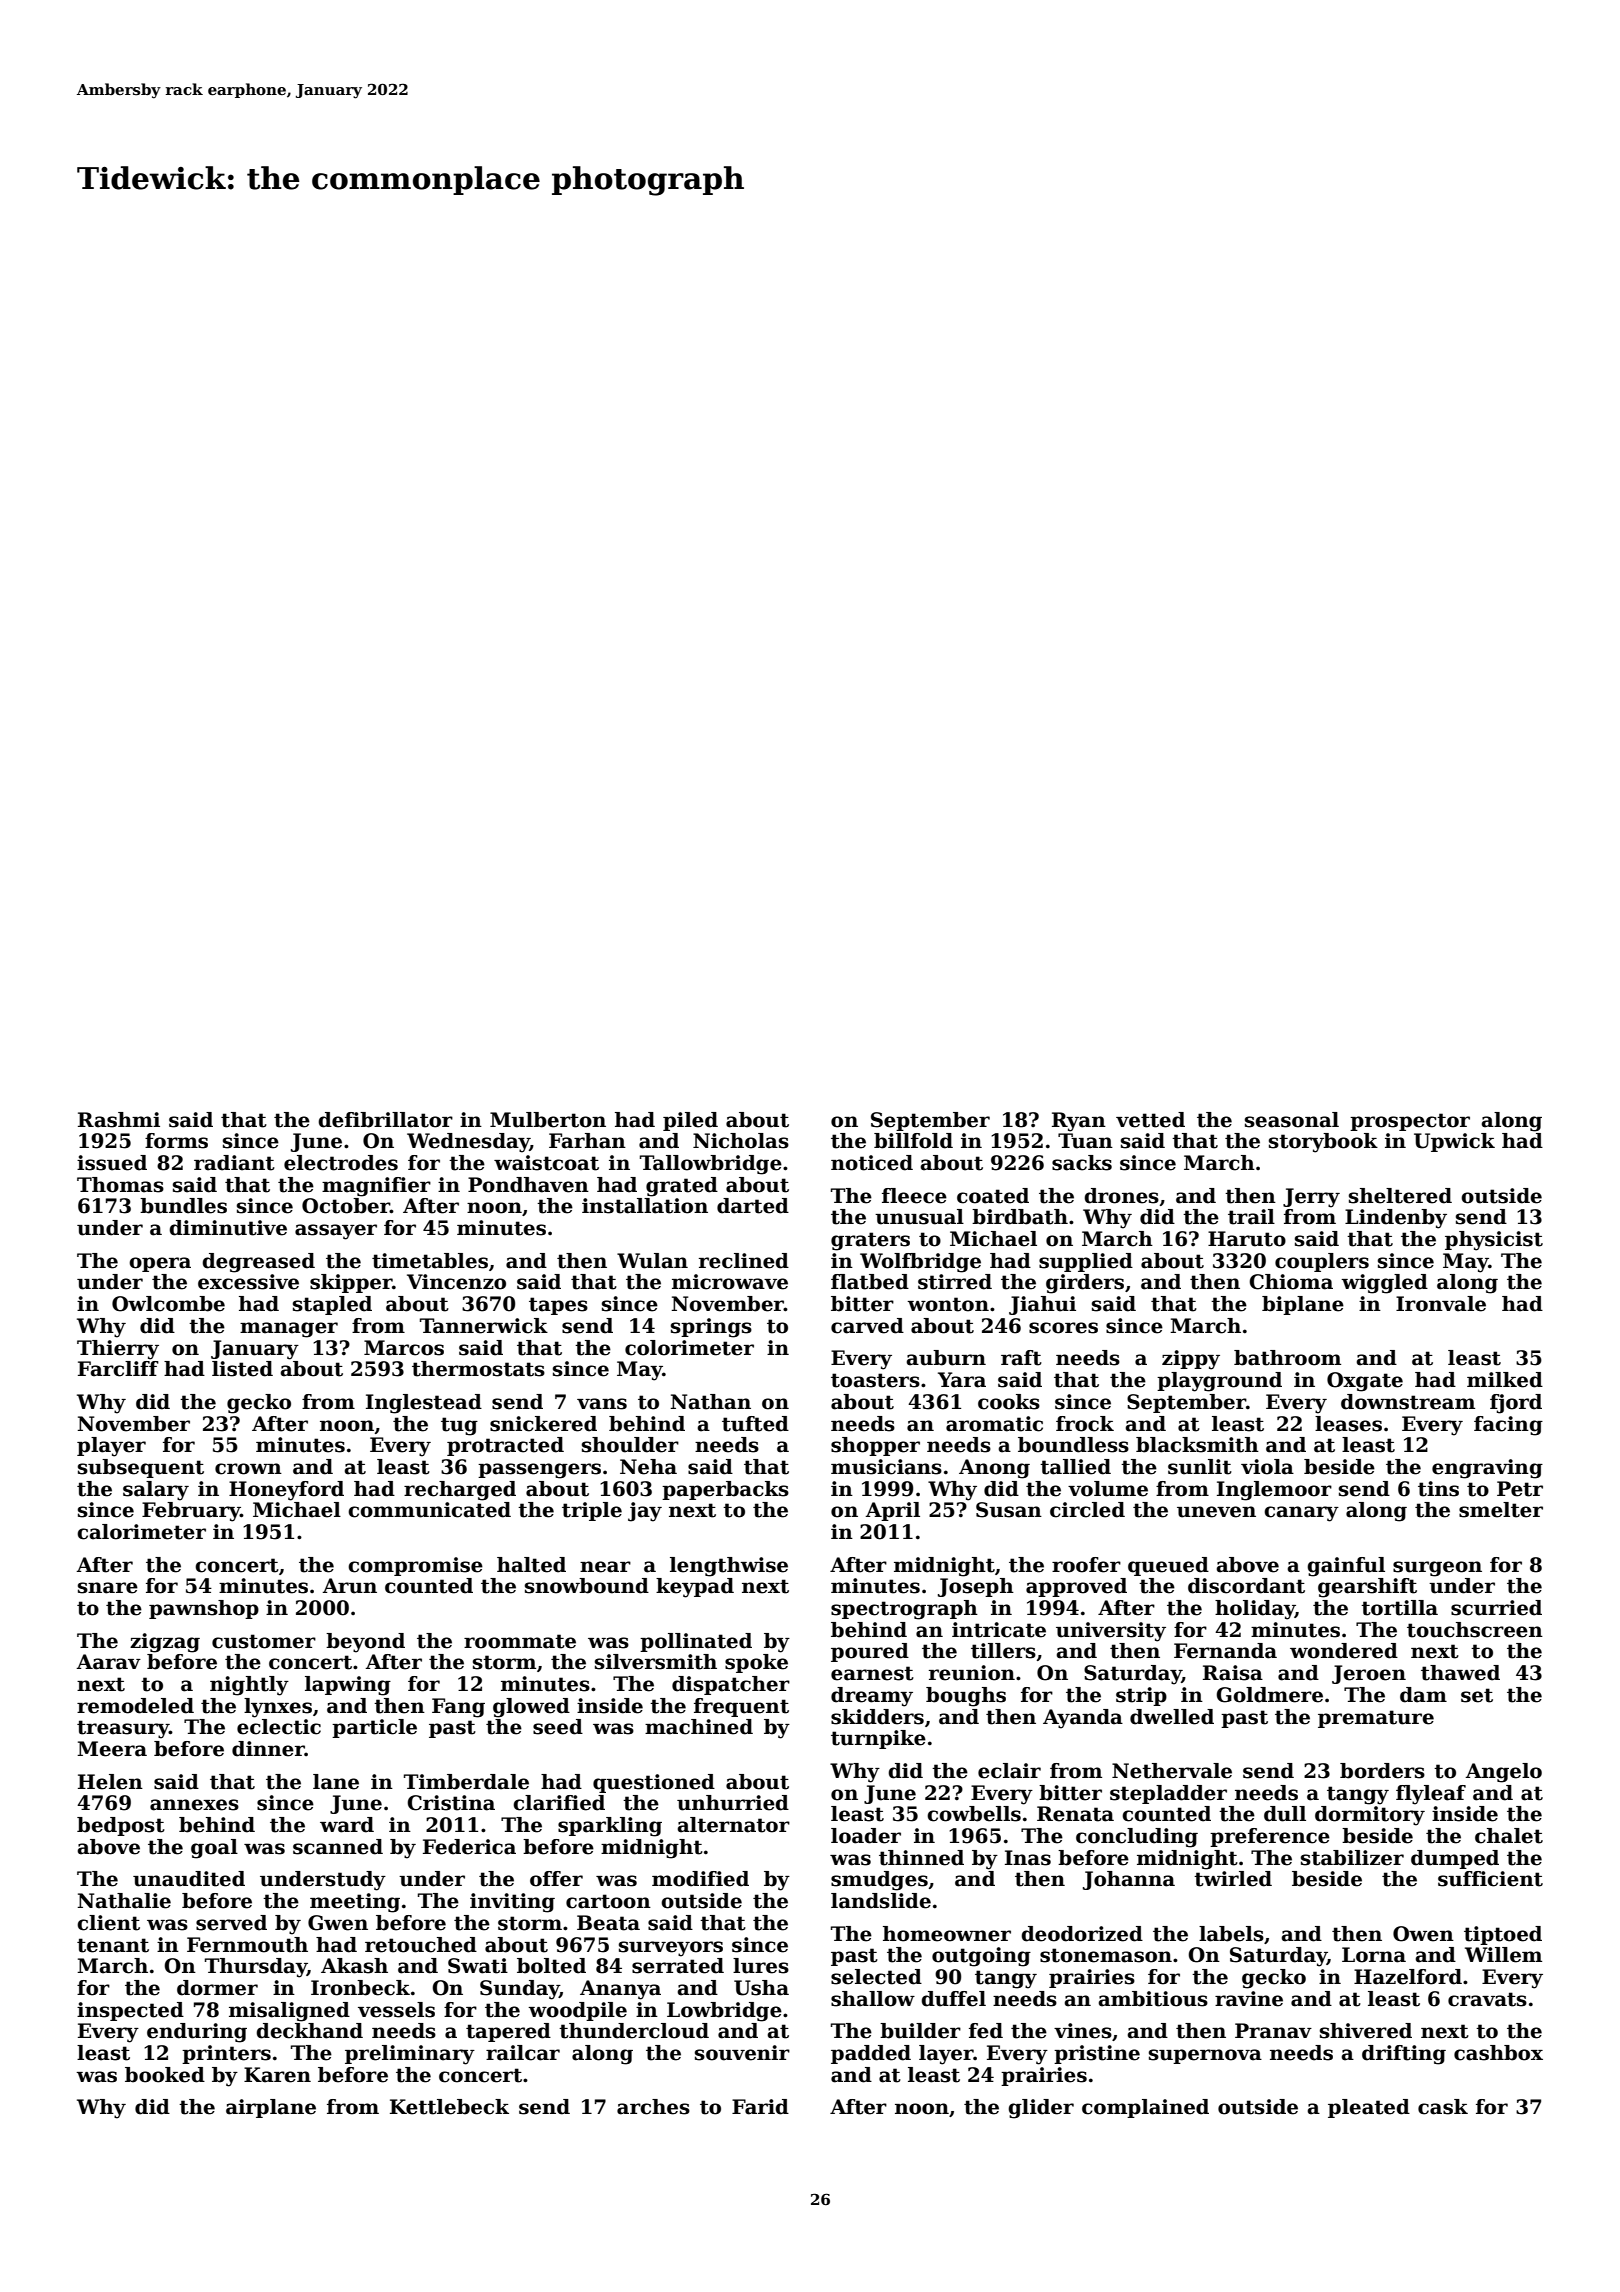 The width and height of the document is (1620, 2292). Describe the element at coordinates (1020, 1217) in the document. I see `birdbath` at that location.
